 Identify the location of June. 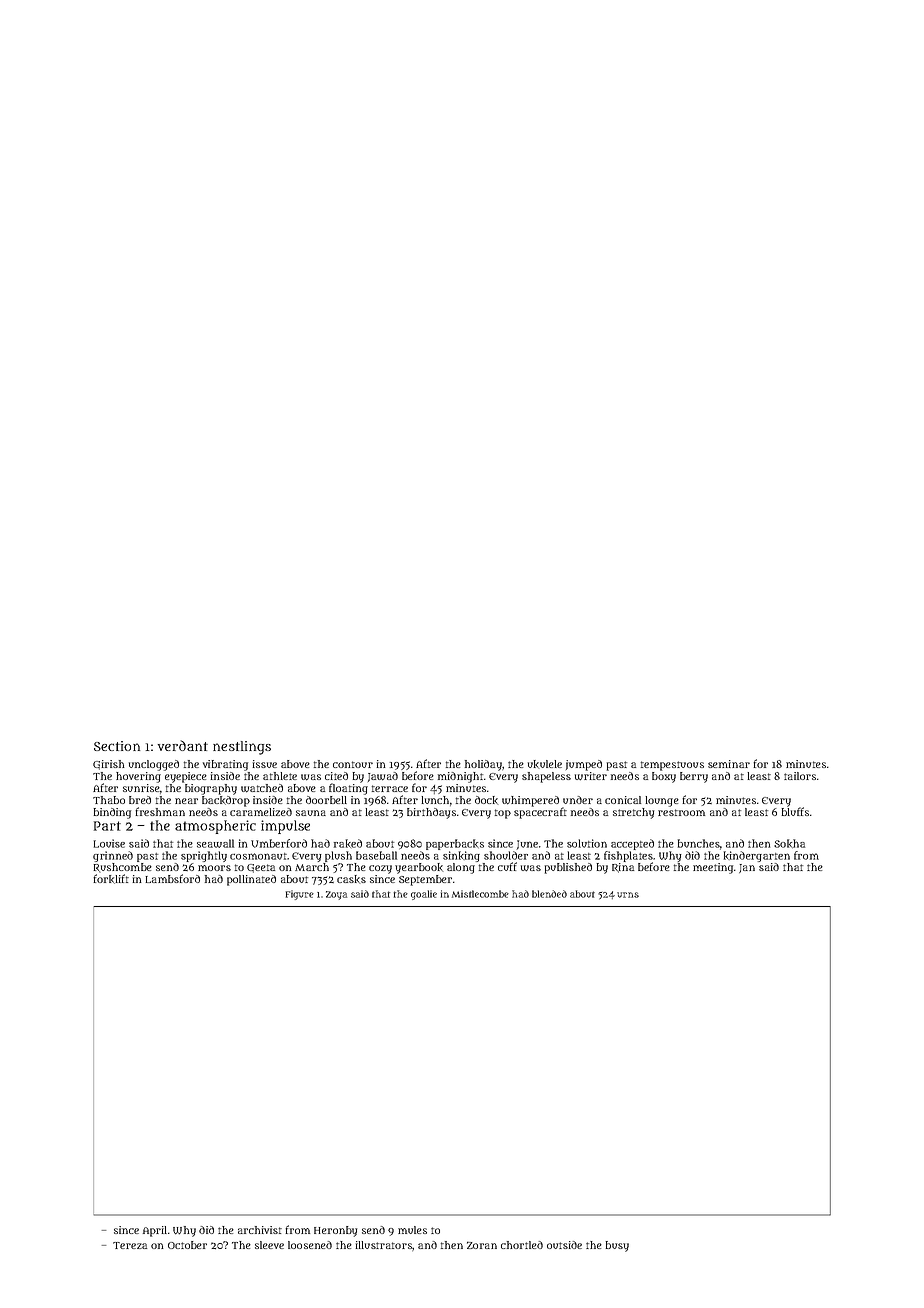
(527, 845).
